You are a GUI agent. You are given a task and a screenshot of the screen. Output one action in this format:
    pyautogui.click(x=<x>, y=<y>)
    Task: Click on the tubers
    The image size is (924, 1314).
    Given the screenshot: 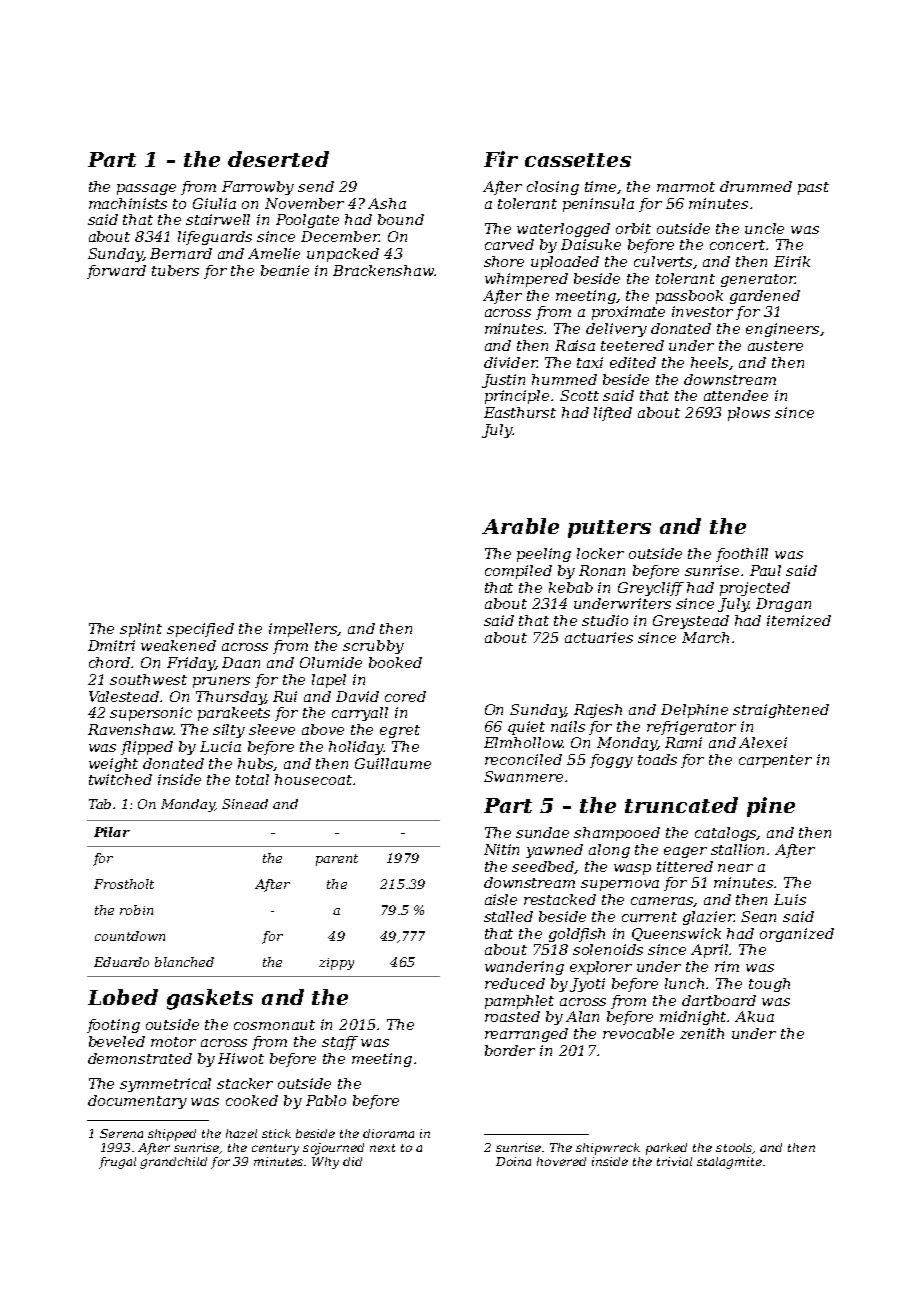 What is the action you would take?
    pyautogui.click(x=175, y=270)
